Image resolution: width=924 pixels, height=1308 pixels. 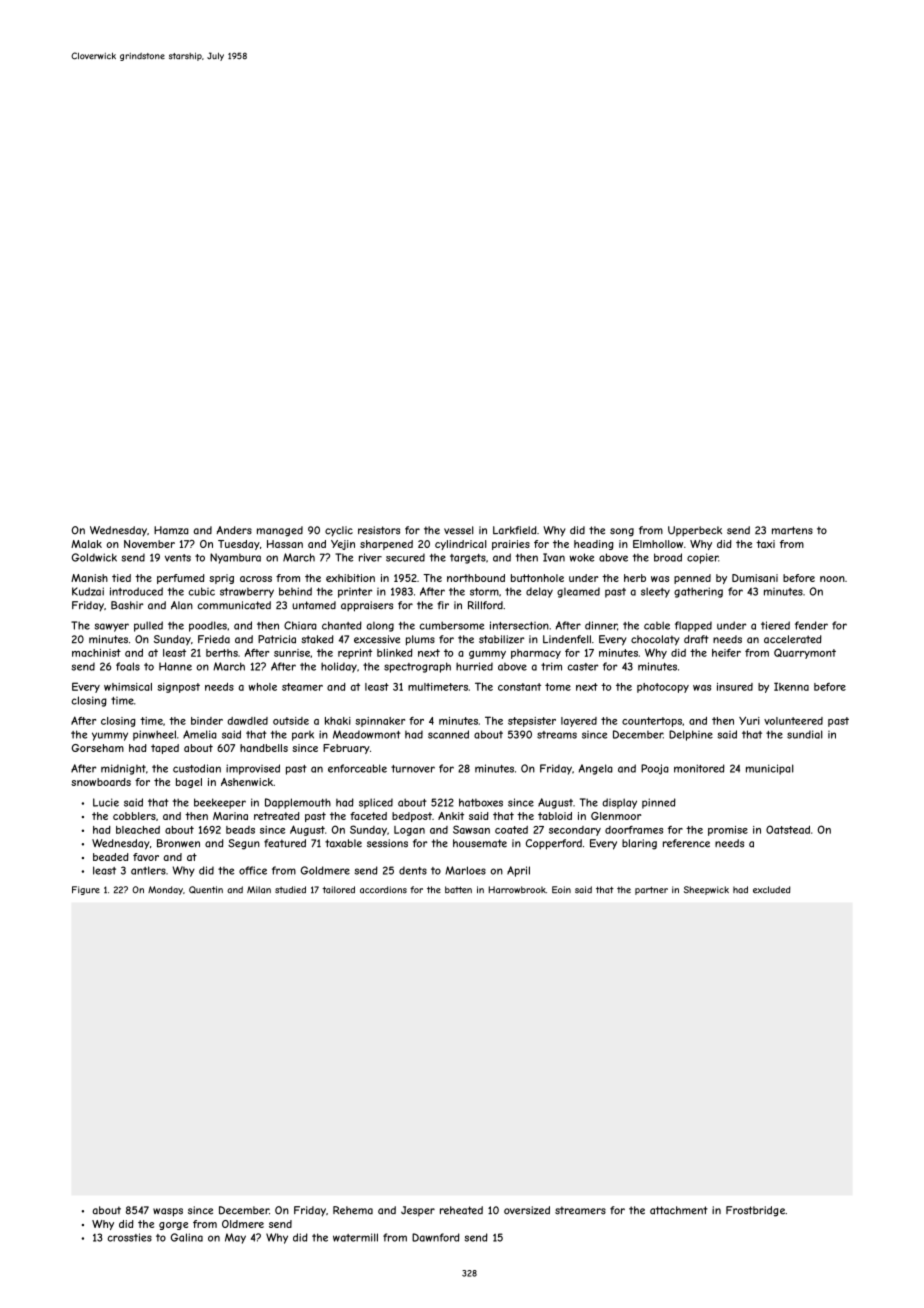 What do you see at coordinates (596, 769) in the screenshot?
I see `Angela` at bounding box center [596, 769].
